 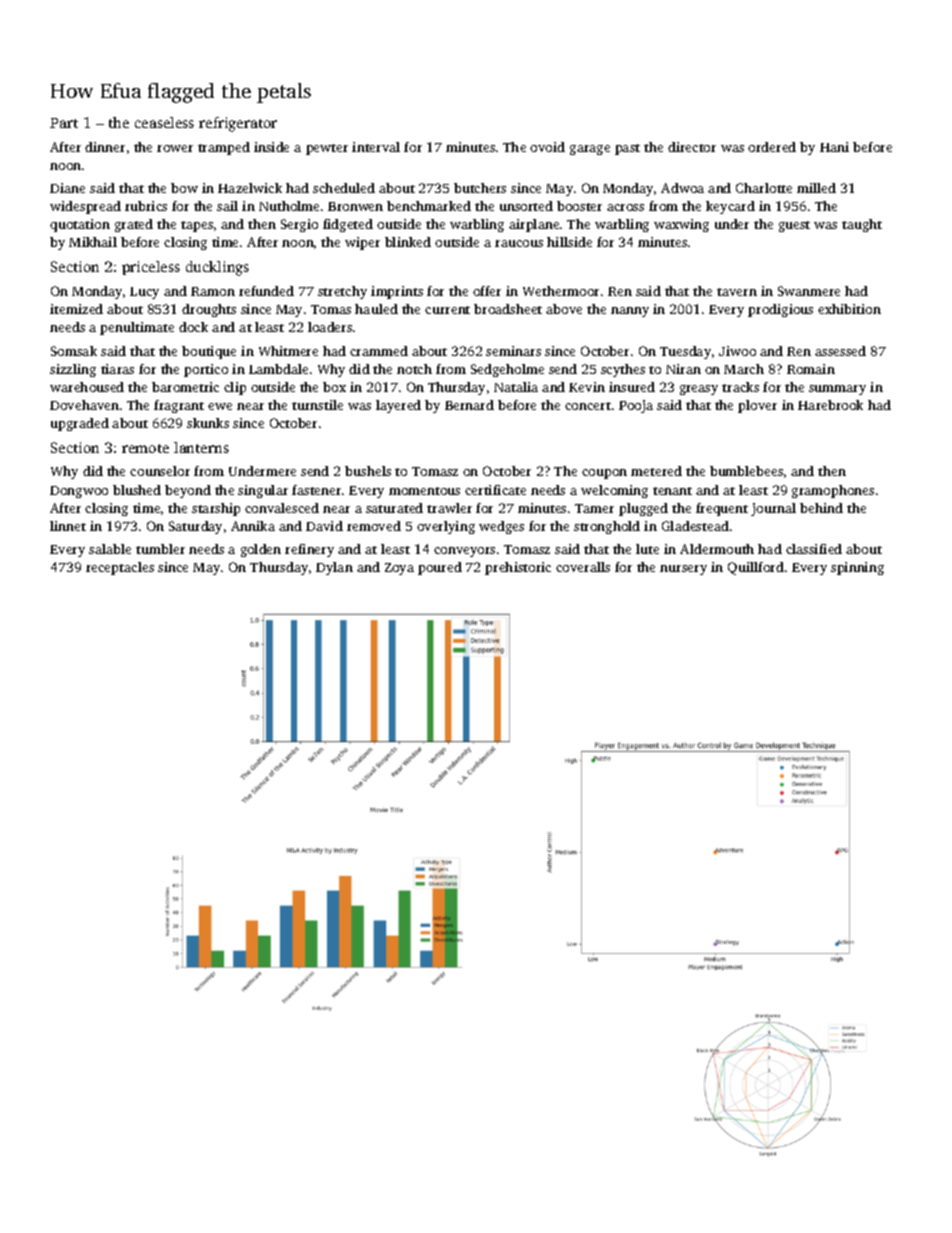 I want to click on Lucy, so click(x=144, y=293).
